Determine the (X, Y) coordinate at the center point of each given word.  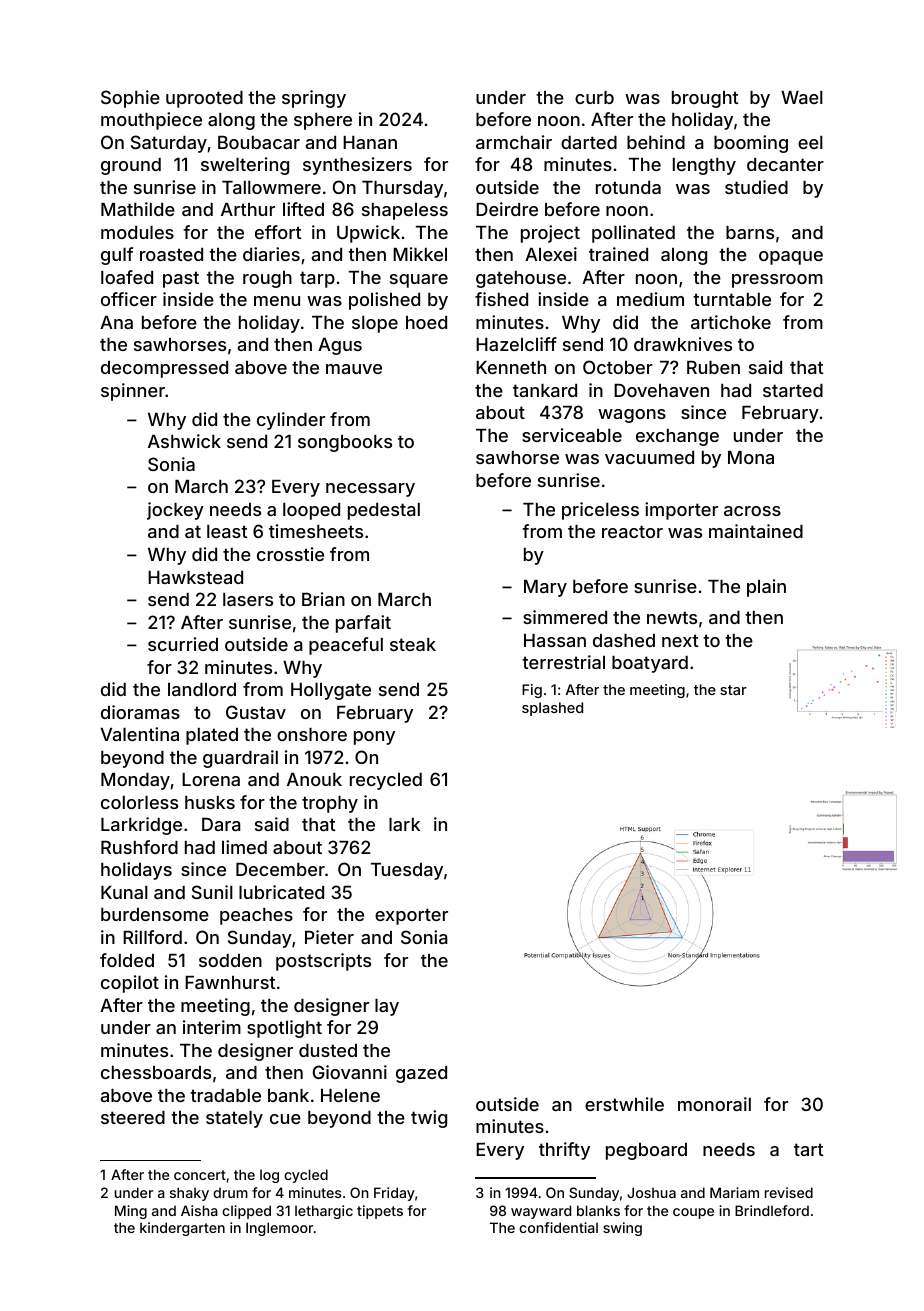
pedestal (384, 511)
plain (766, 588)
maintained (756, 531)
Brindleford (772, 1210)
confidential (558, 1227)
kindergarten (182, 1229)
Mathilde (138, 209)
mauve (354, 369)
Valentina (139, 734)
